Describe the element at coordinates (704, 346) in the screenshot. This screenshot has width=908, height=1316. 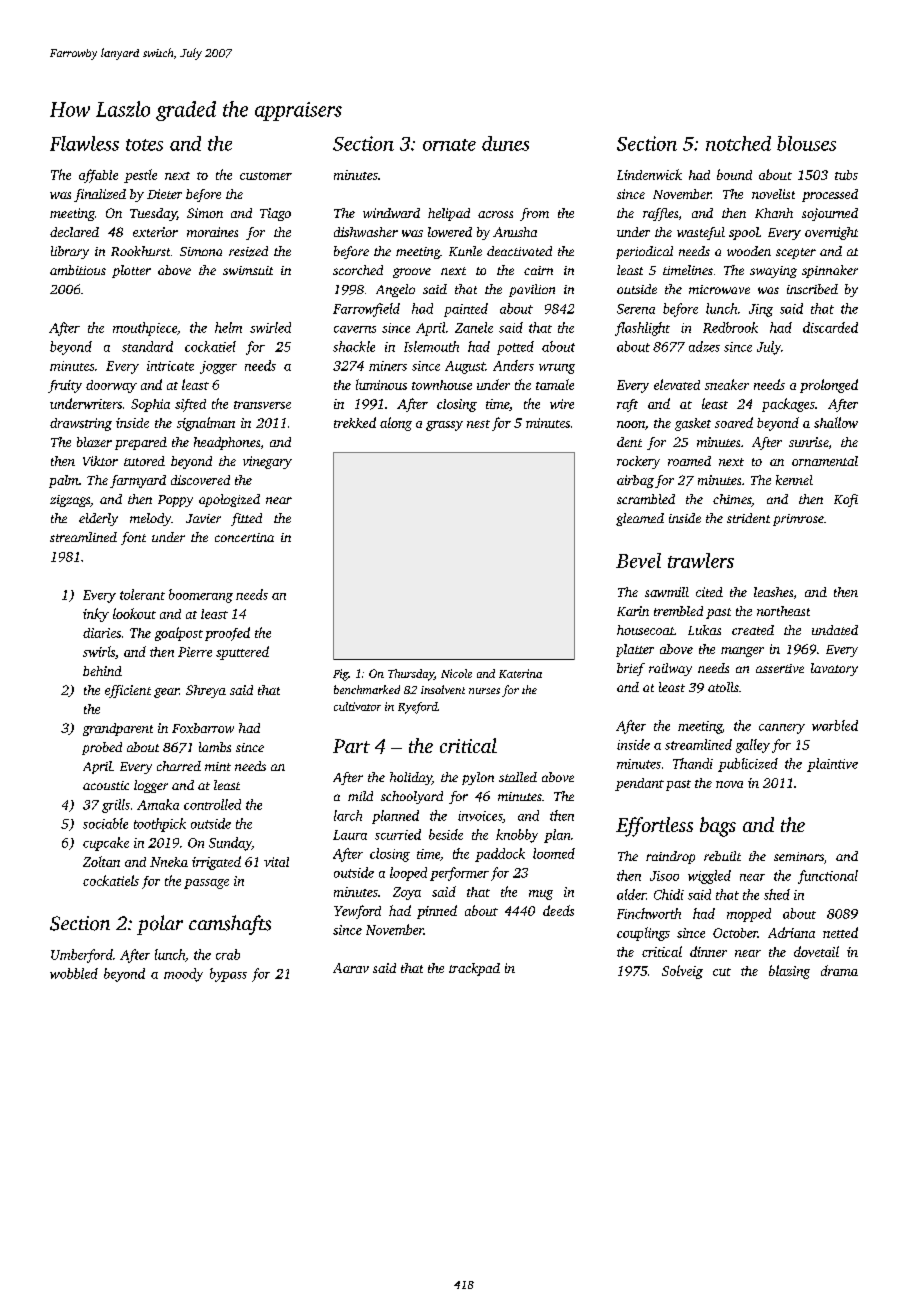
I see `adzes` at that location.
